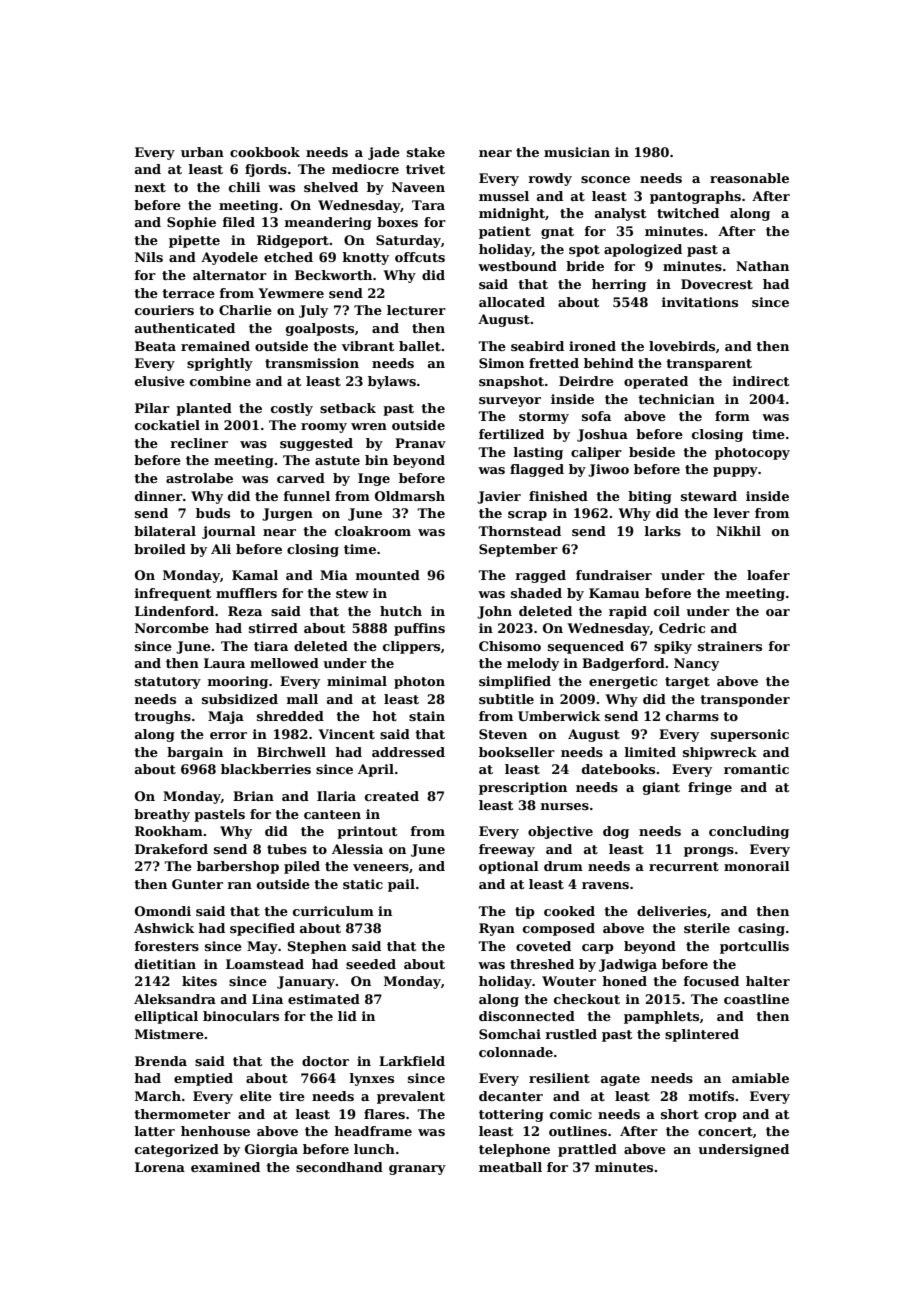 Image resolution: width=924 pixels, height=1314 pixels. I want to click on Deirdre, so click(586, 381).
